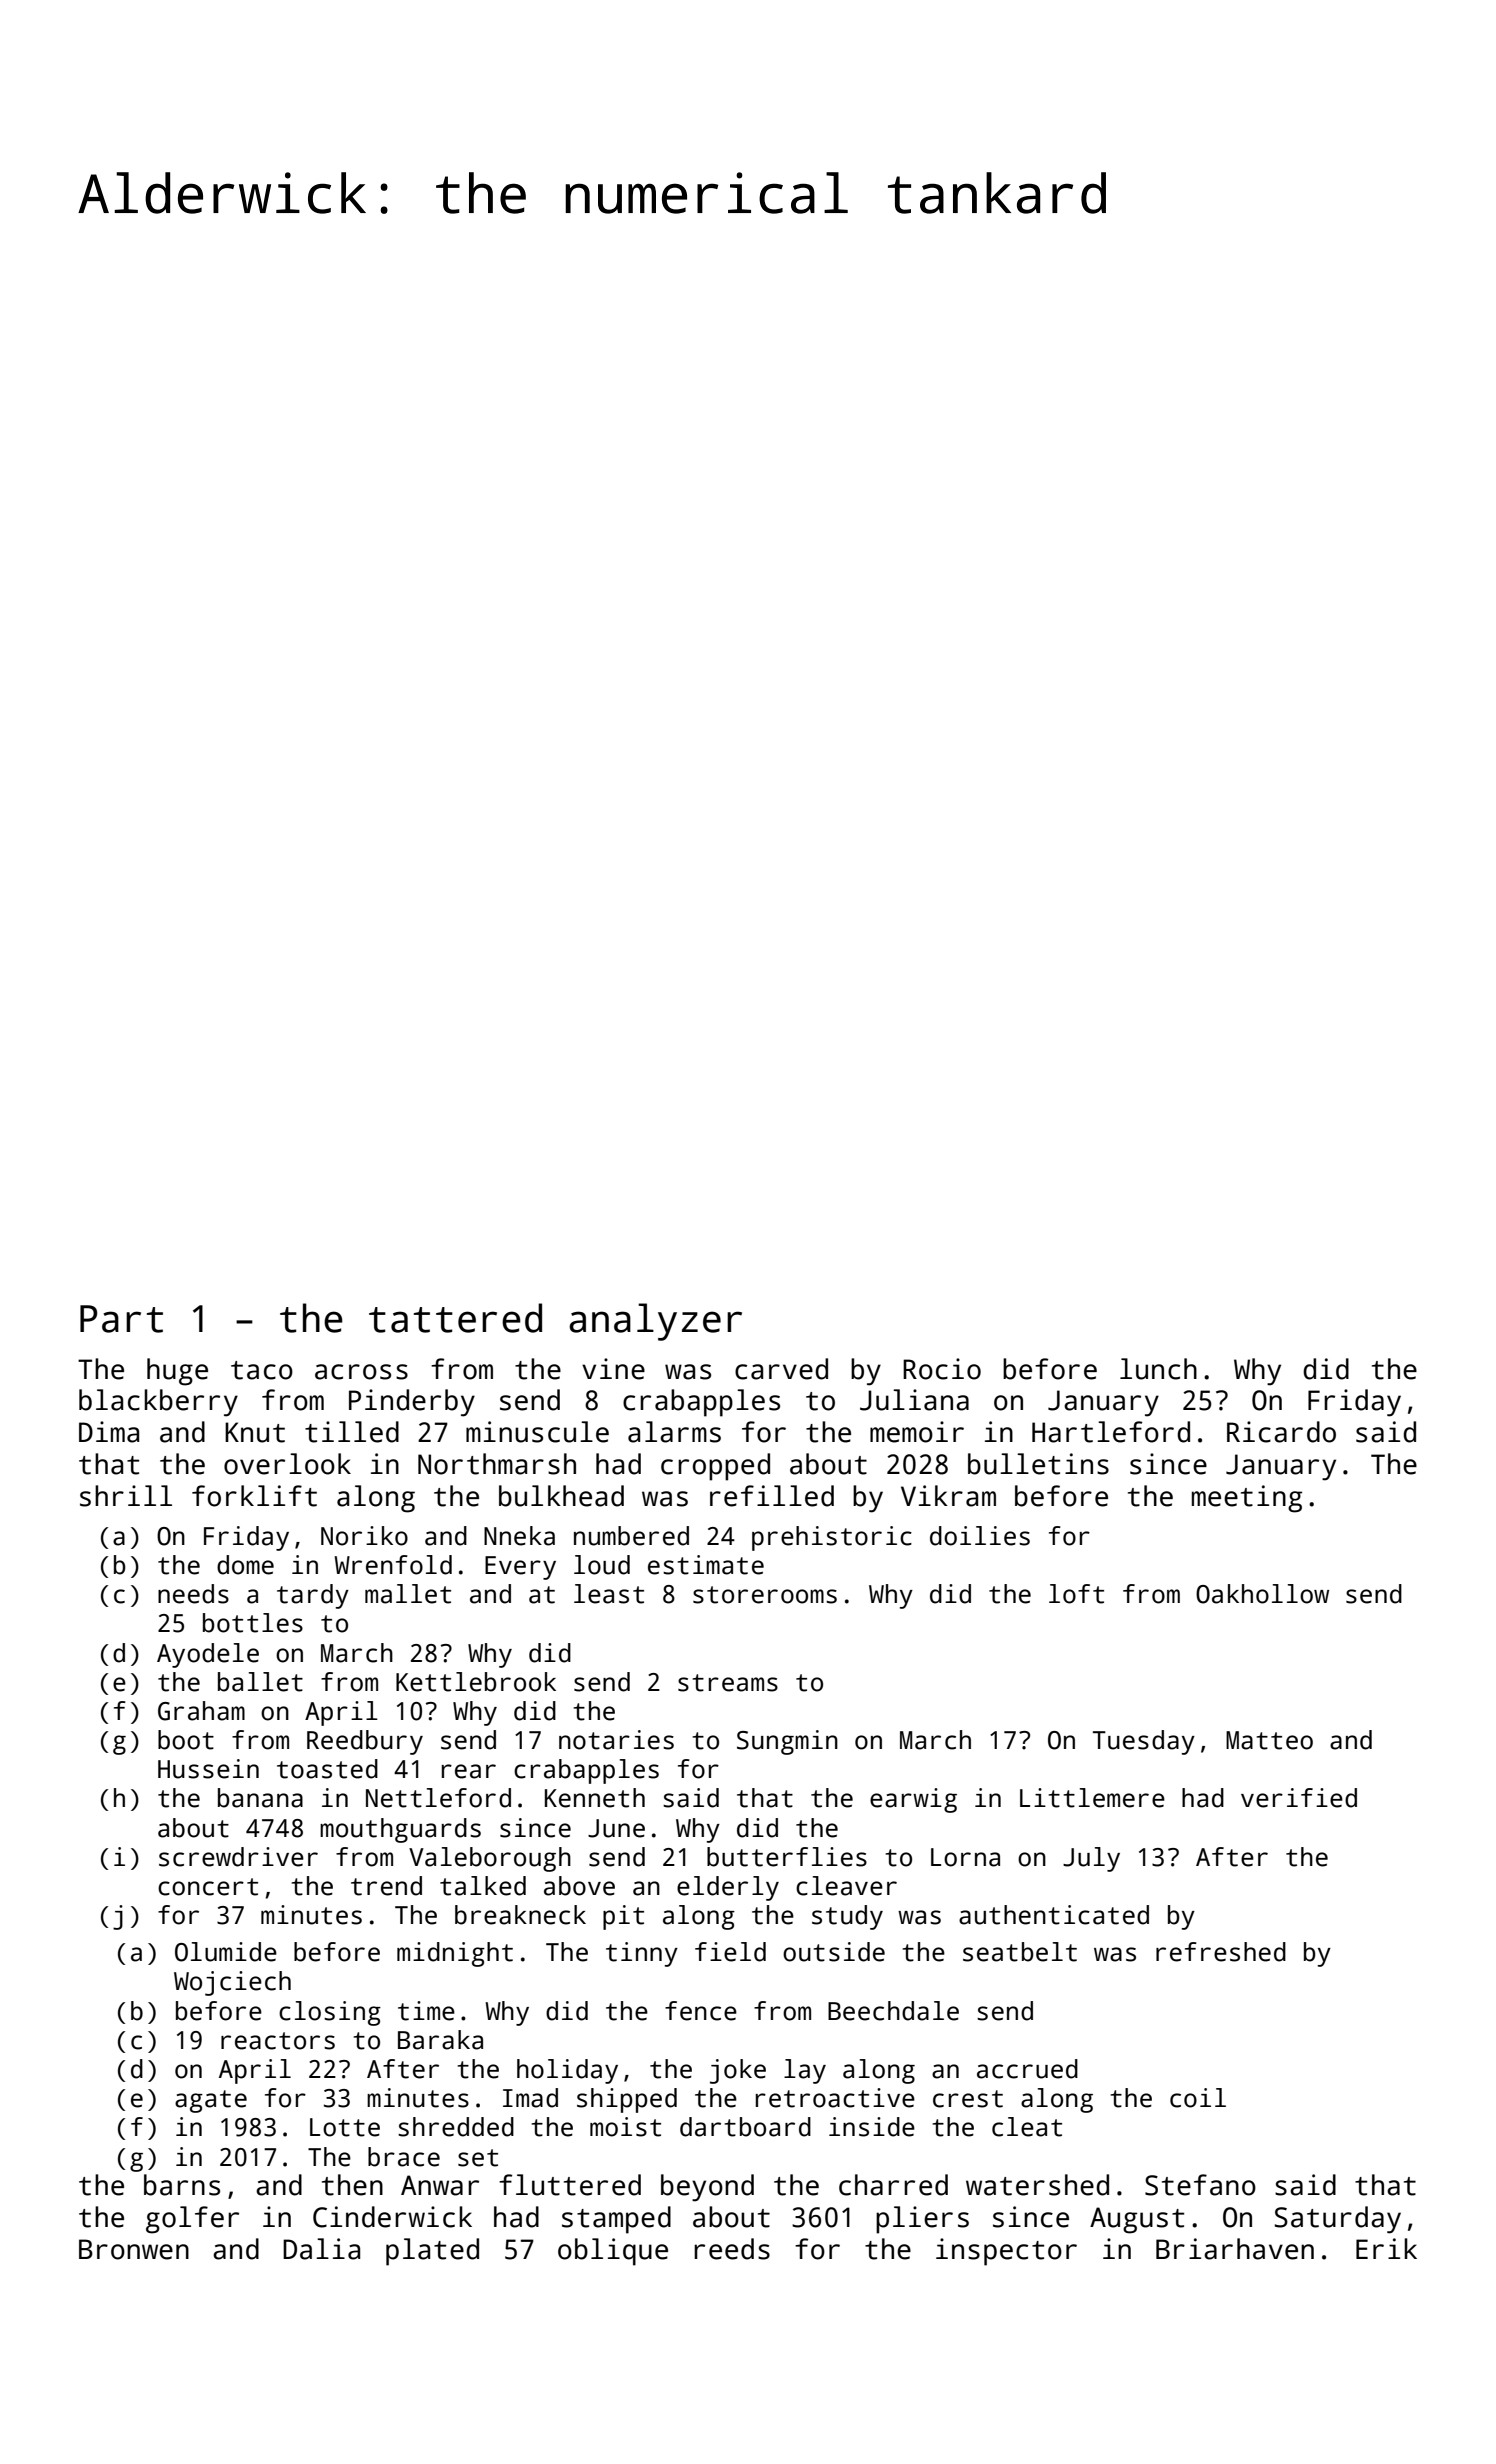  What do you see at coordinates (1144, 1742) in the screenshot?
I see `Tuesday` at bounding box center [1144, 1742].
